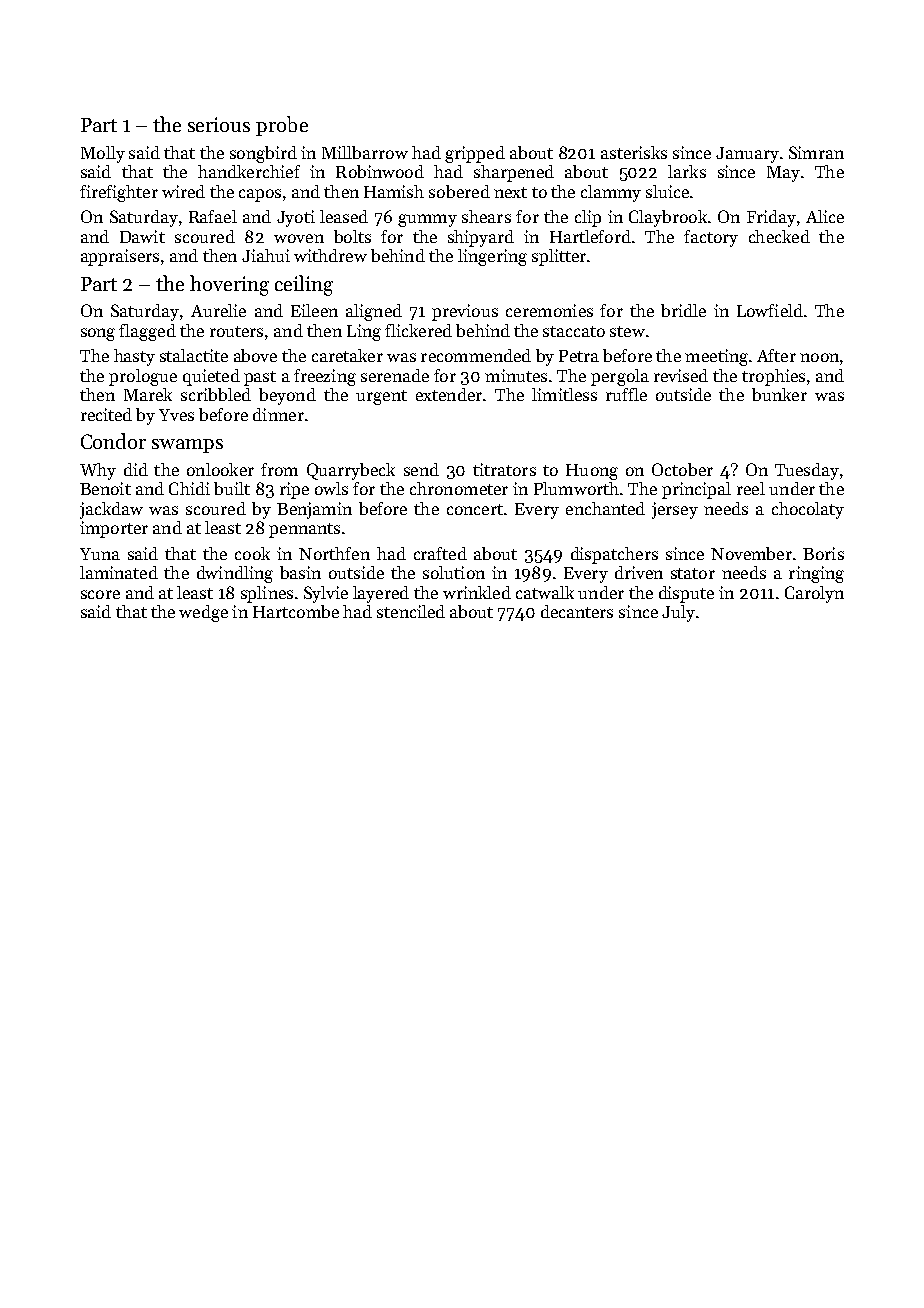  What do you see at coordinates (667, 191) in the document?
I see `sluice` at bounding box center [667, 191].
